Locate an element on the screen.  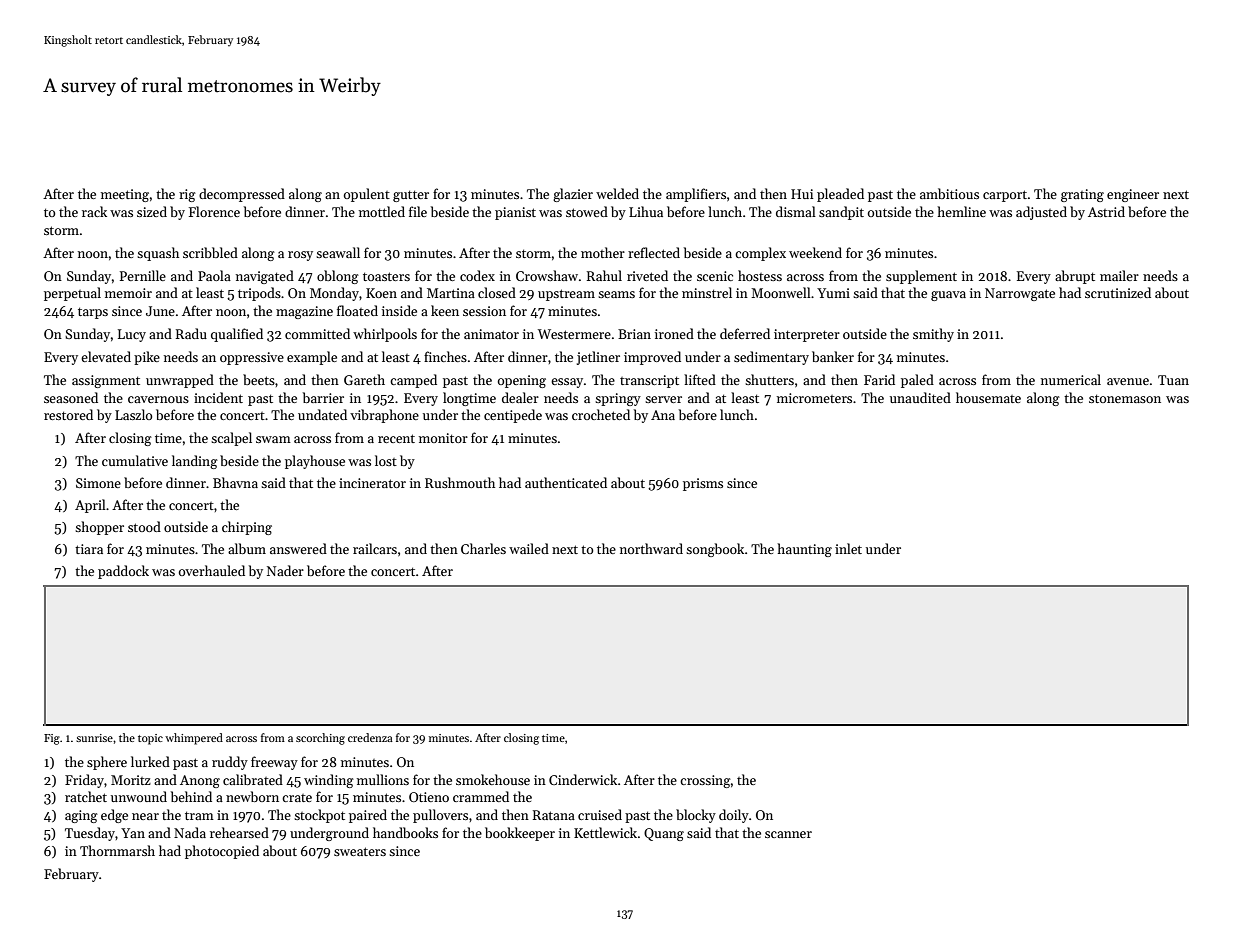
ambitious is located at coordinates (949, 193).
